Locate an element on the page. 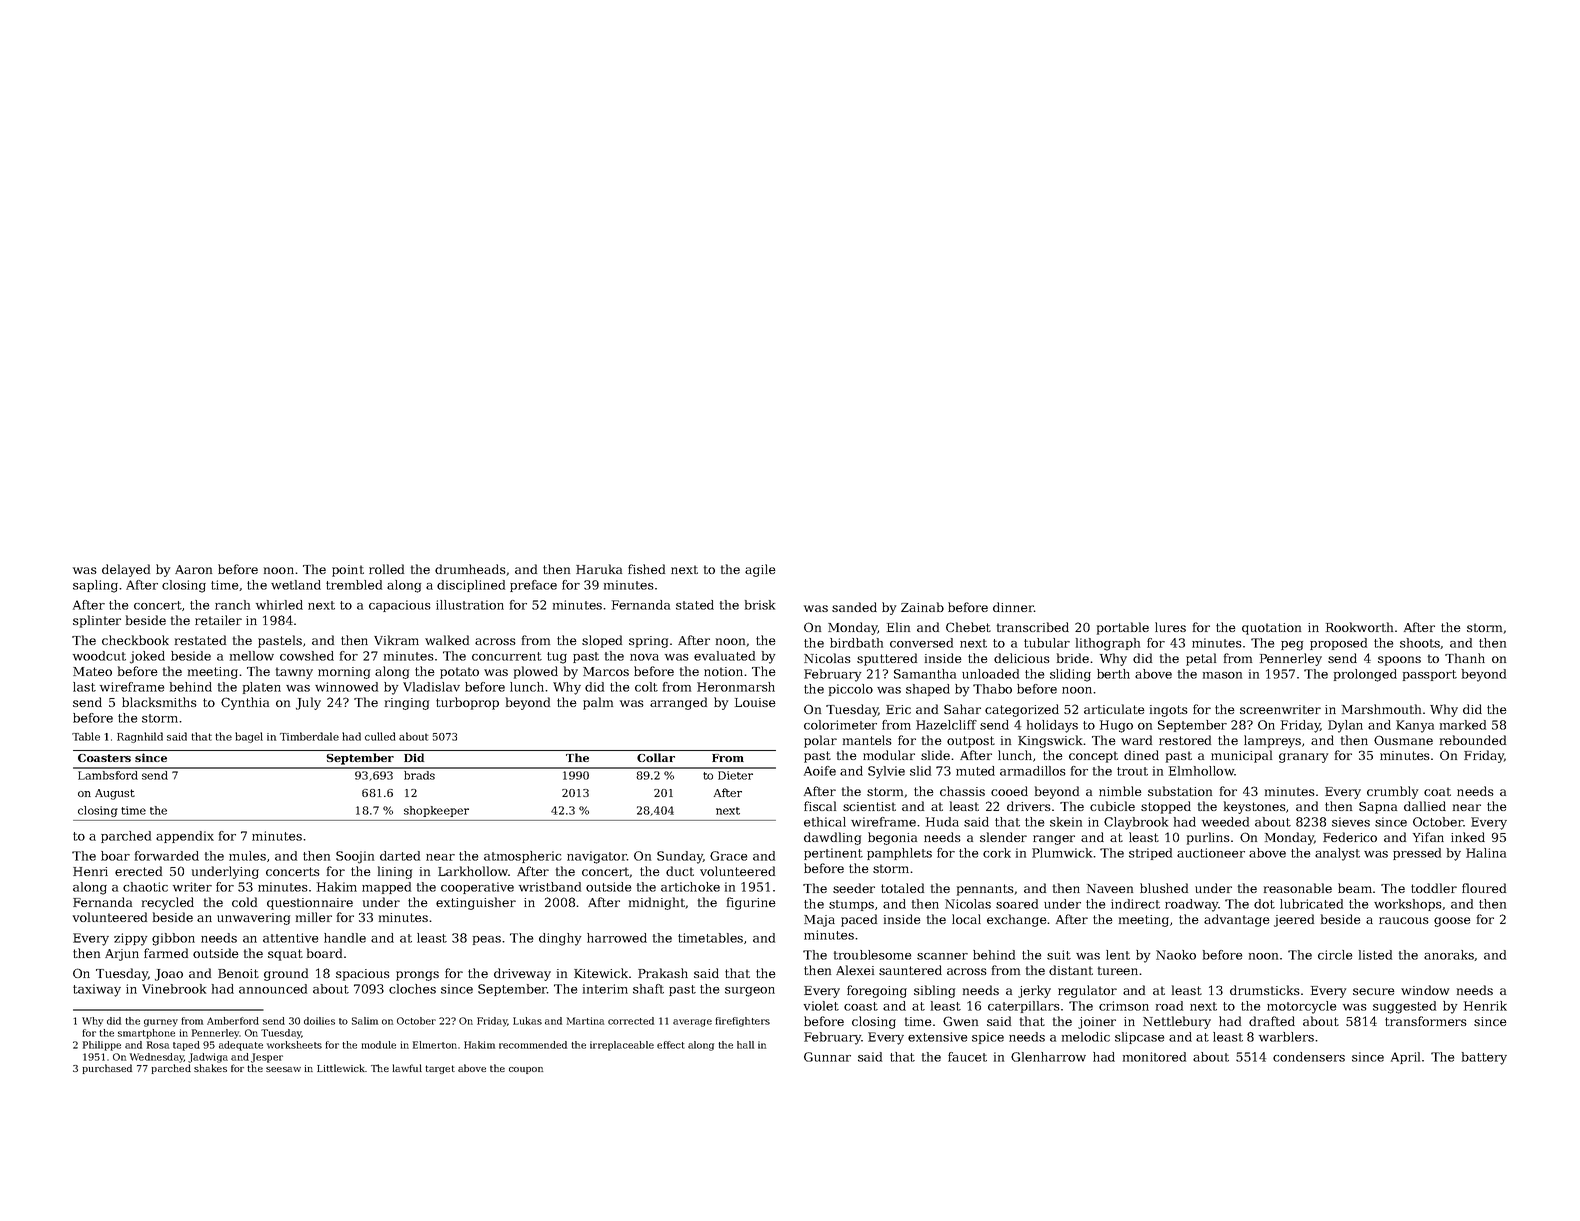 This page has height=1221, width=1580. sloped is located at coordinates (602, 641).
